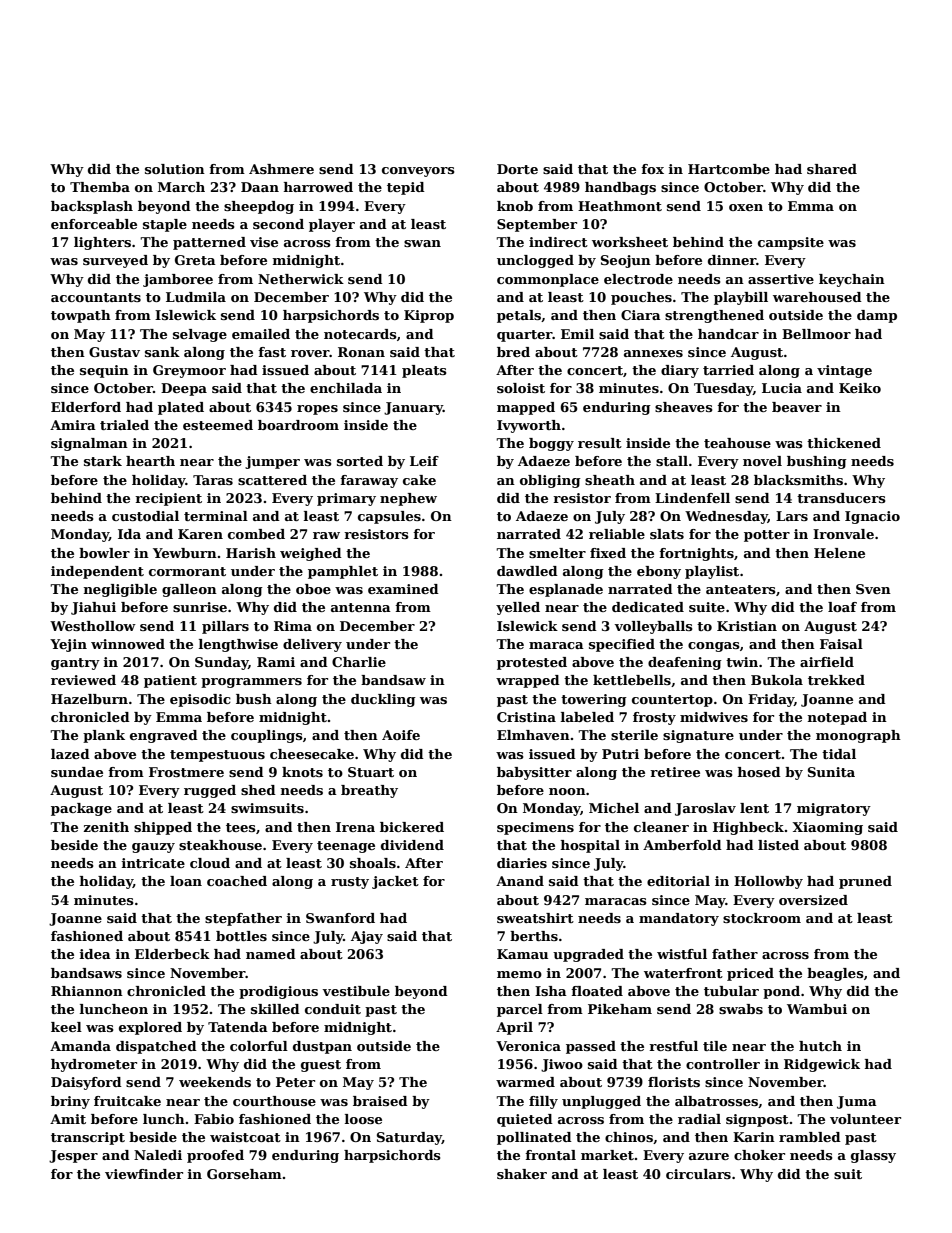  What do you see at coordinates (332, 225) in the screenshot?
I see `player` at bounding box center [332, 225].
